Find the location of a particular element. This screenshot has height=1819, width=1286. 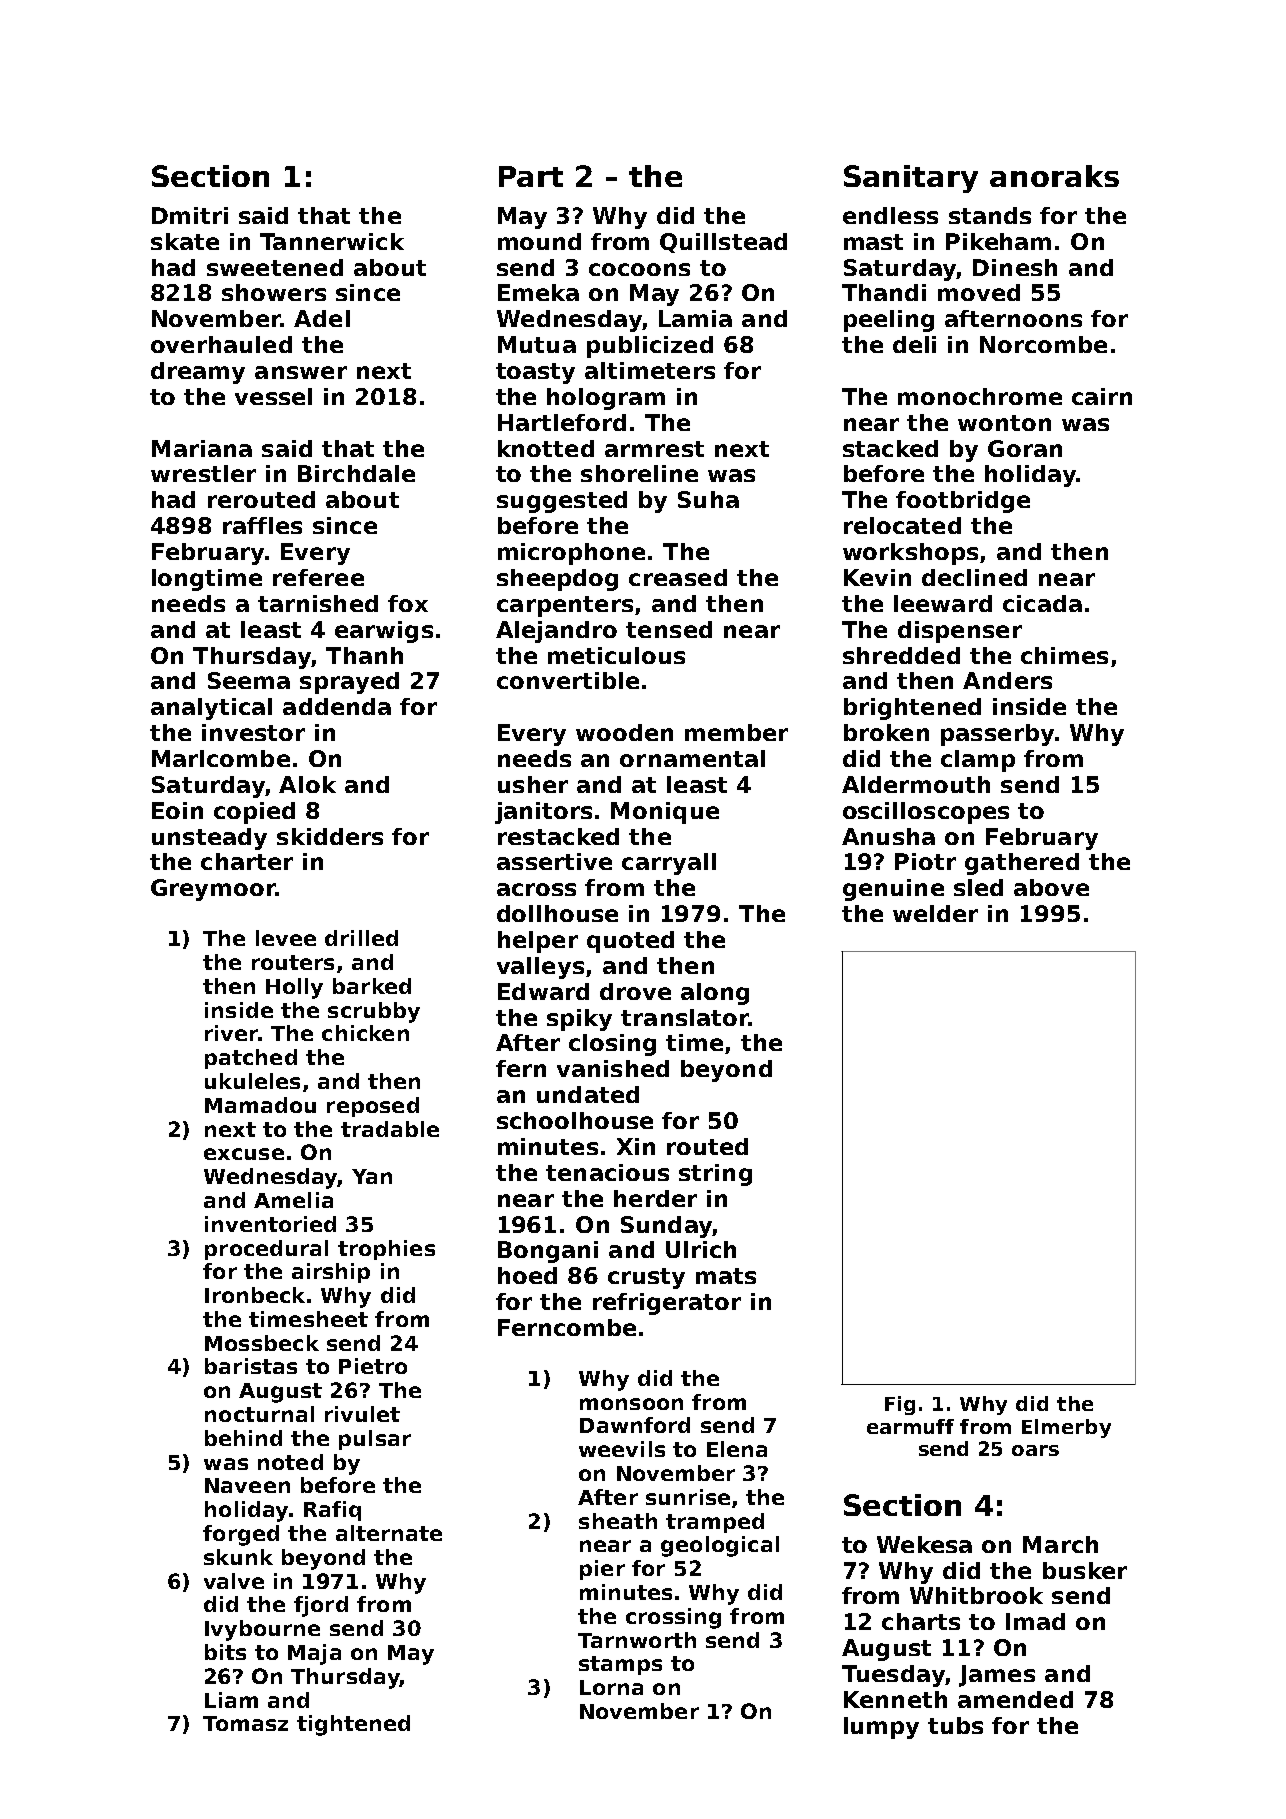

barked is located at coordinates (372, 986).
